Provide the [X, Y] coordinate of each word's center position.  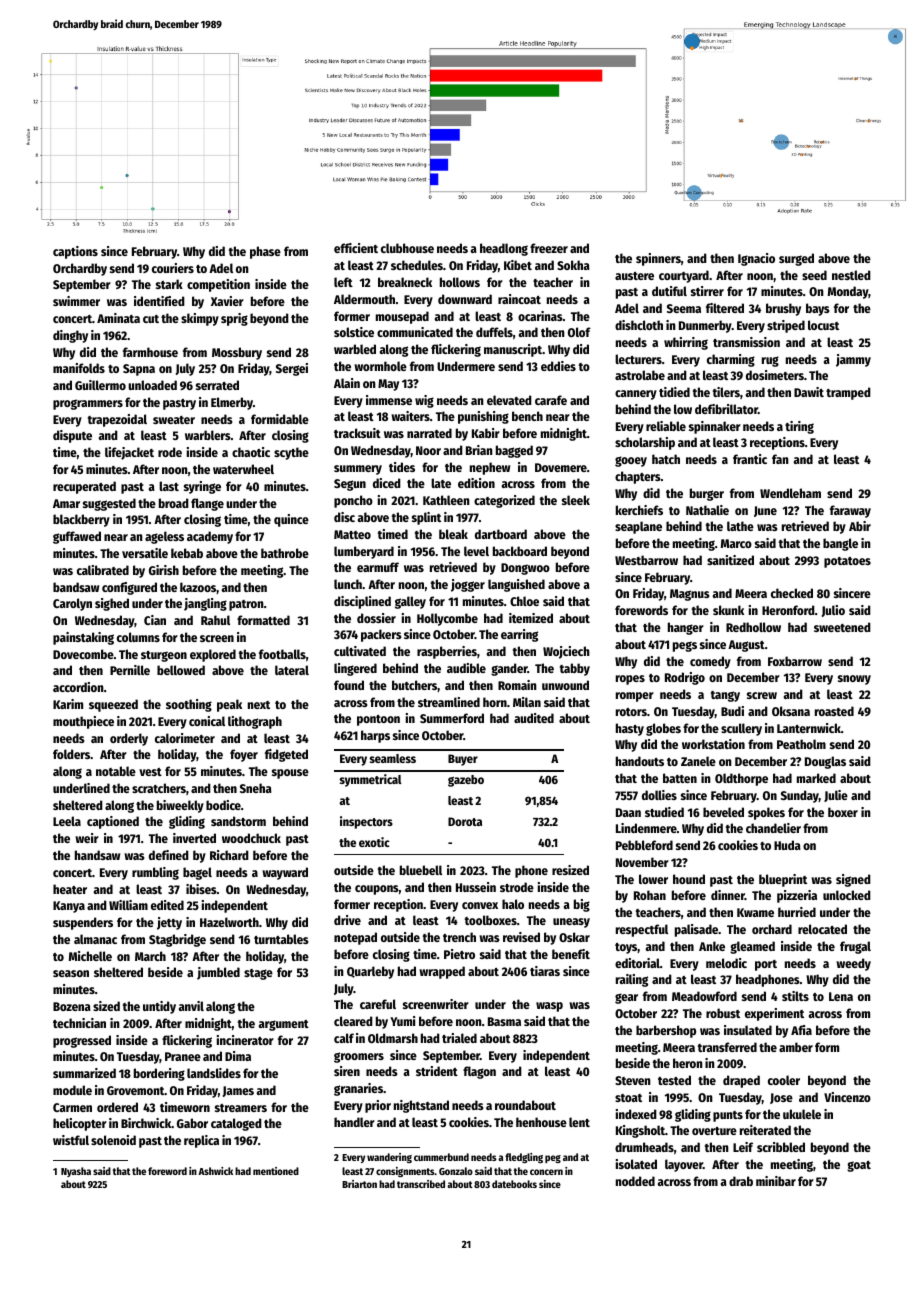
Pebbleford [644, 845]
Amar [66, 503]
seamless [393, 758]
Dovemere [561, 467]
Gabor [192, 1123]
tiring [799, 427]
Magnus [690, 595]
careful [378, 1004]
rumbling [155, 873]
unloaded [152, 385]
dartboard [501, 534]
